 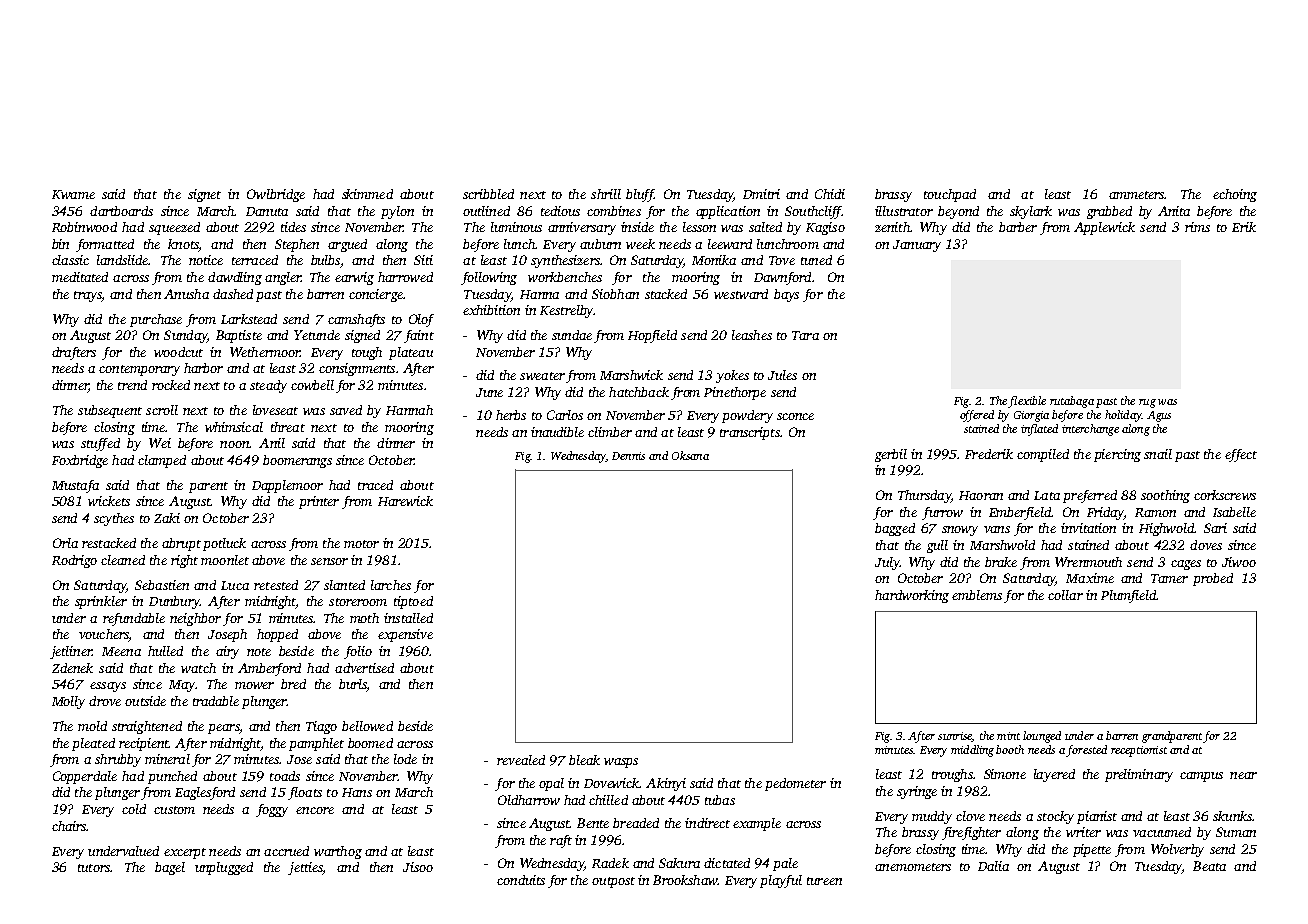 What do you see at coordinates (305, 868) in the screenshot?
I see `jetties` at bounding box center [305, 868].
